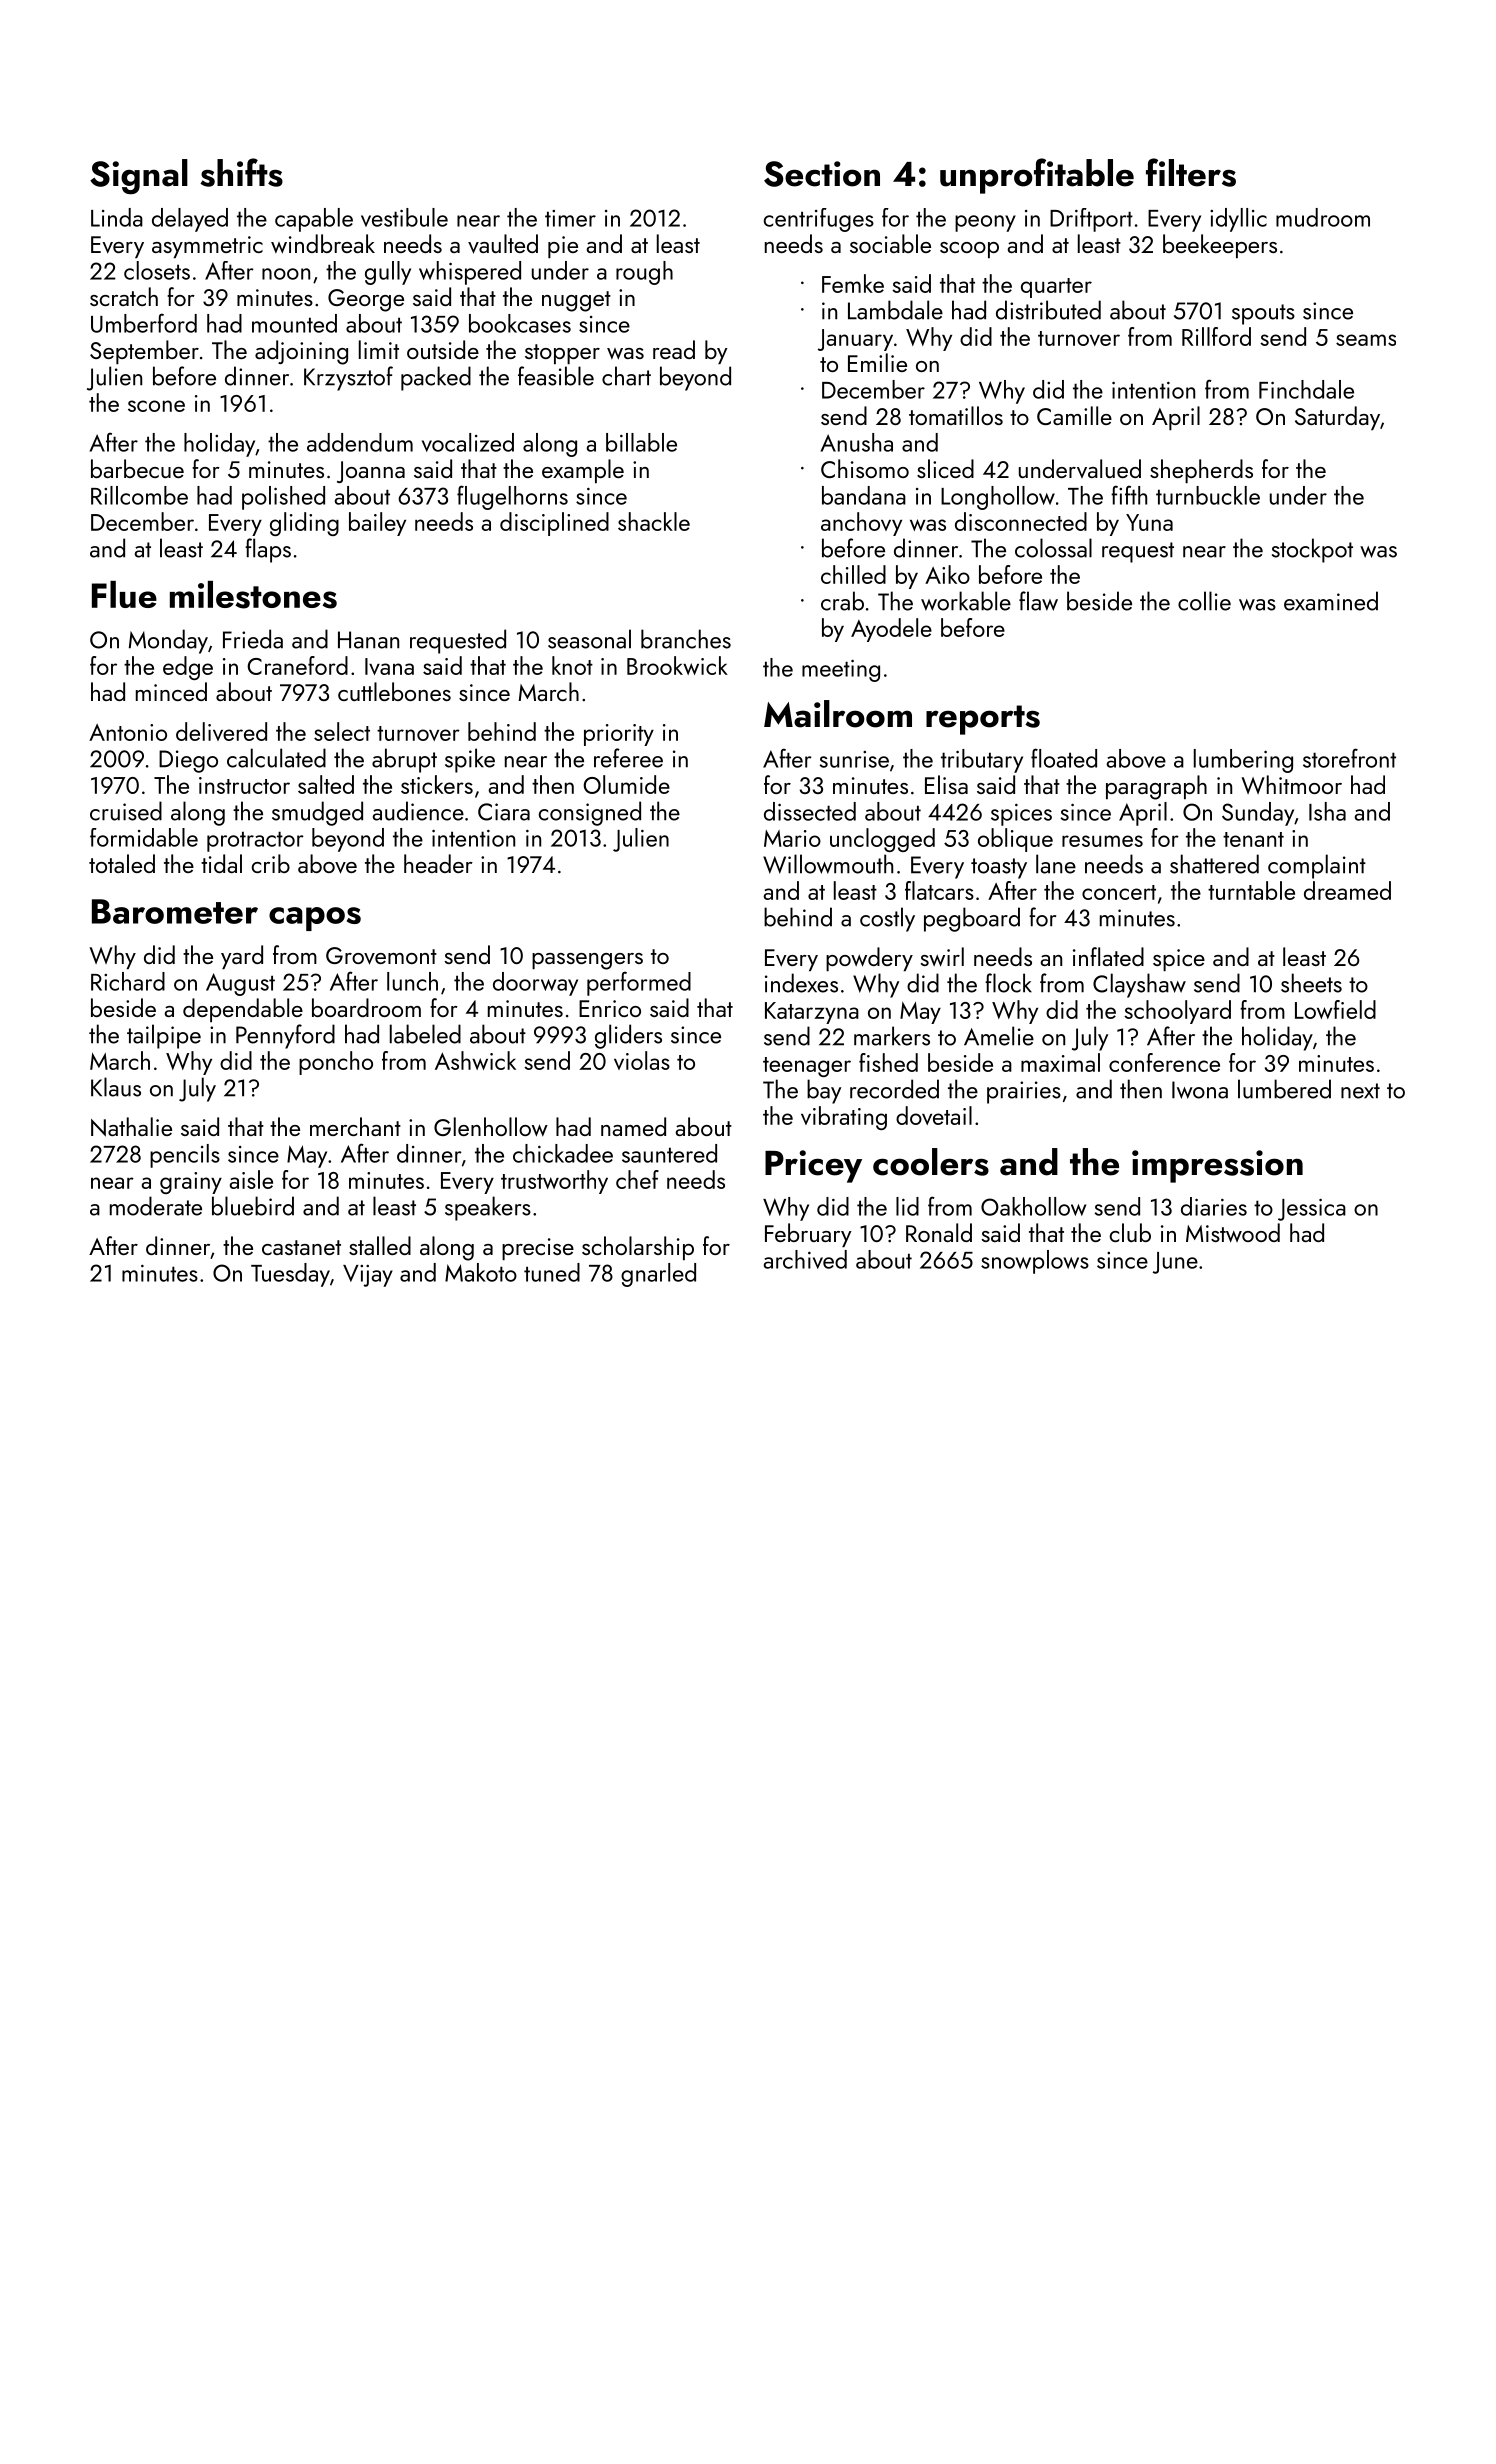 The height and width of the image is (2464, 1496). Describe the element at coordinates (1191, 172) in the image. I see `filters` at that location.
